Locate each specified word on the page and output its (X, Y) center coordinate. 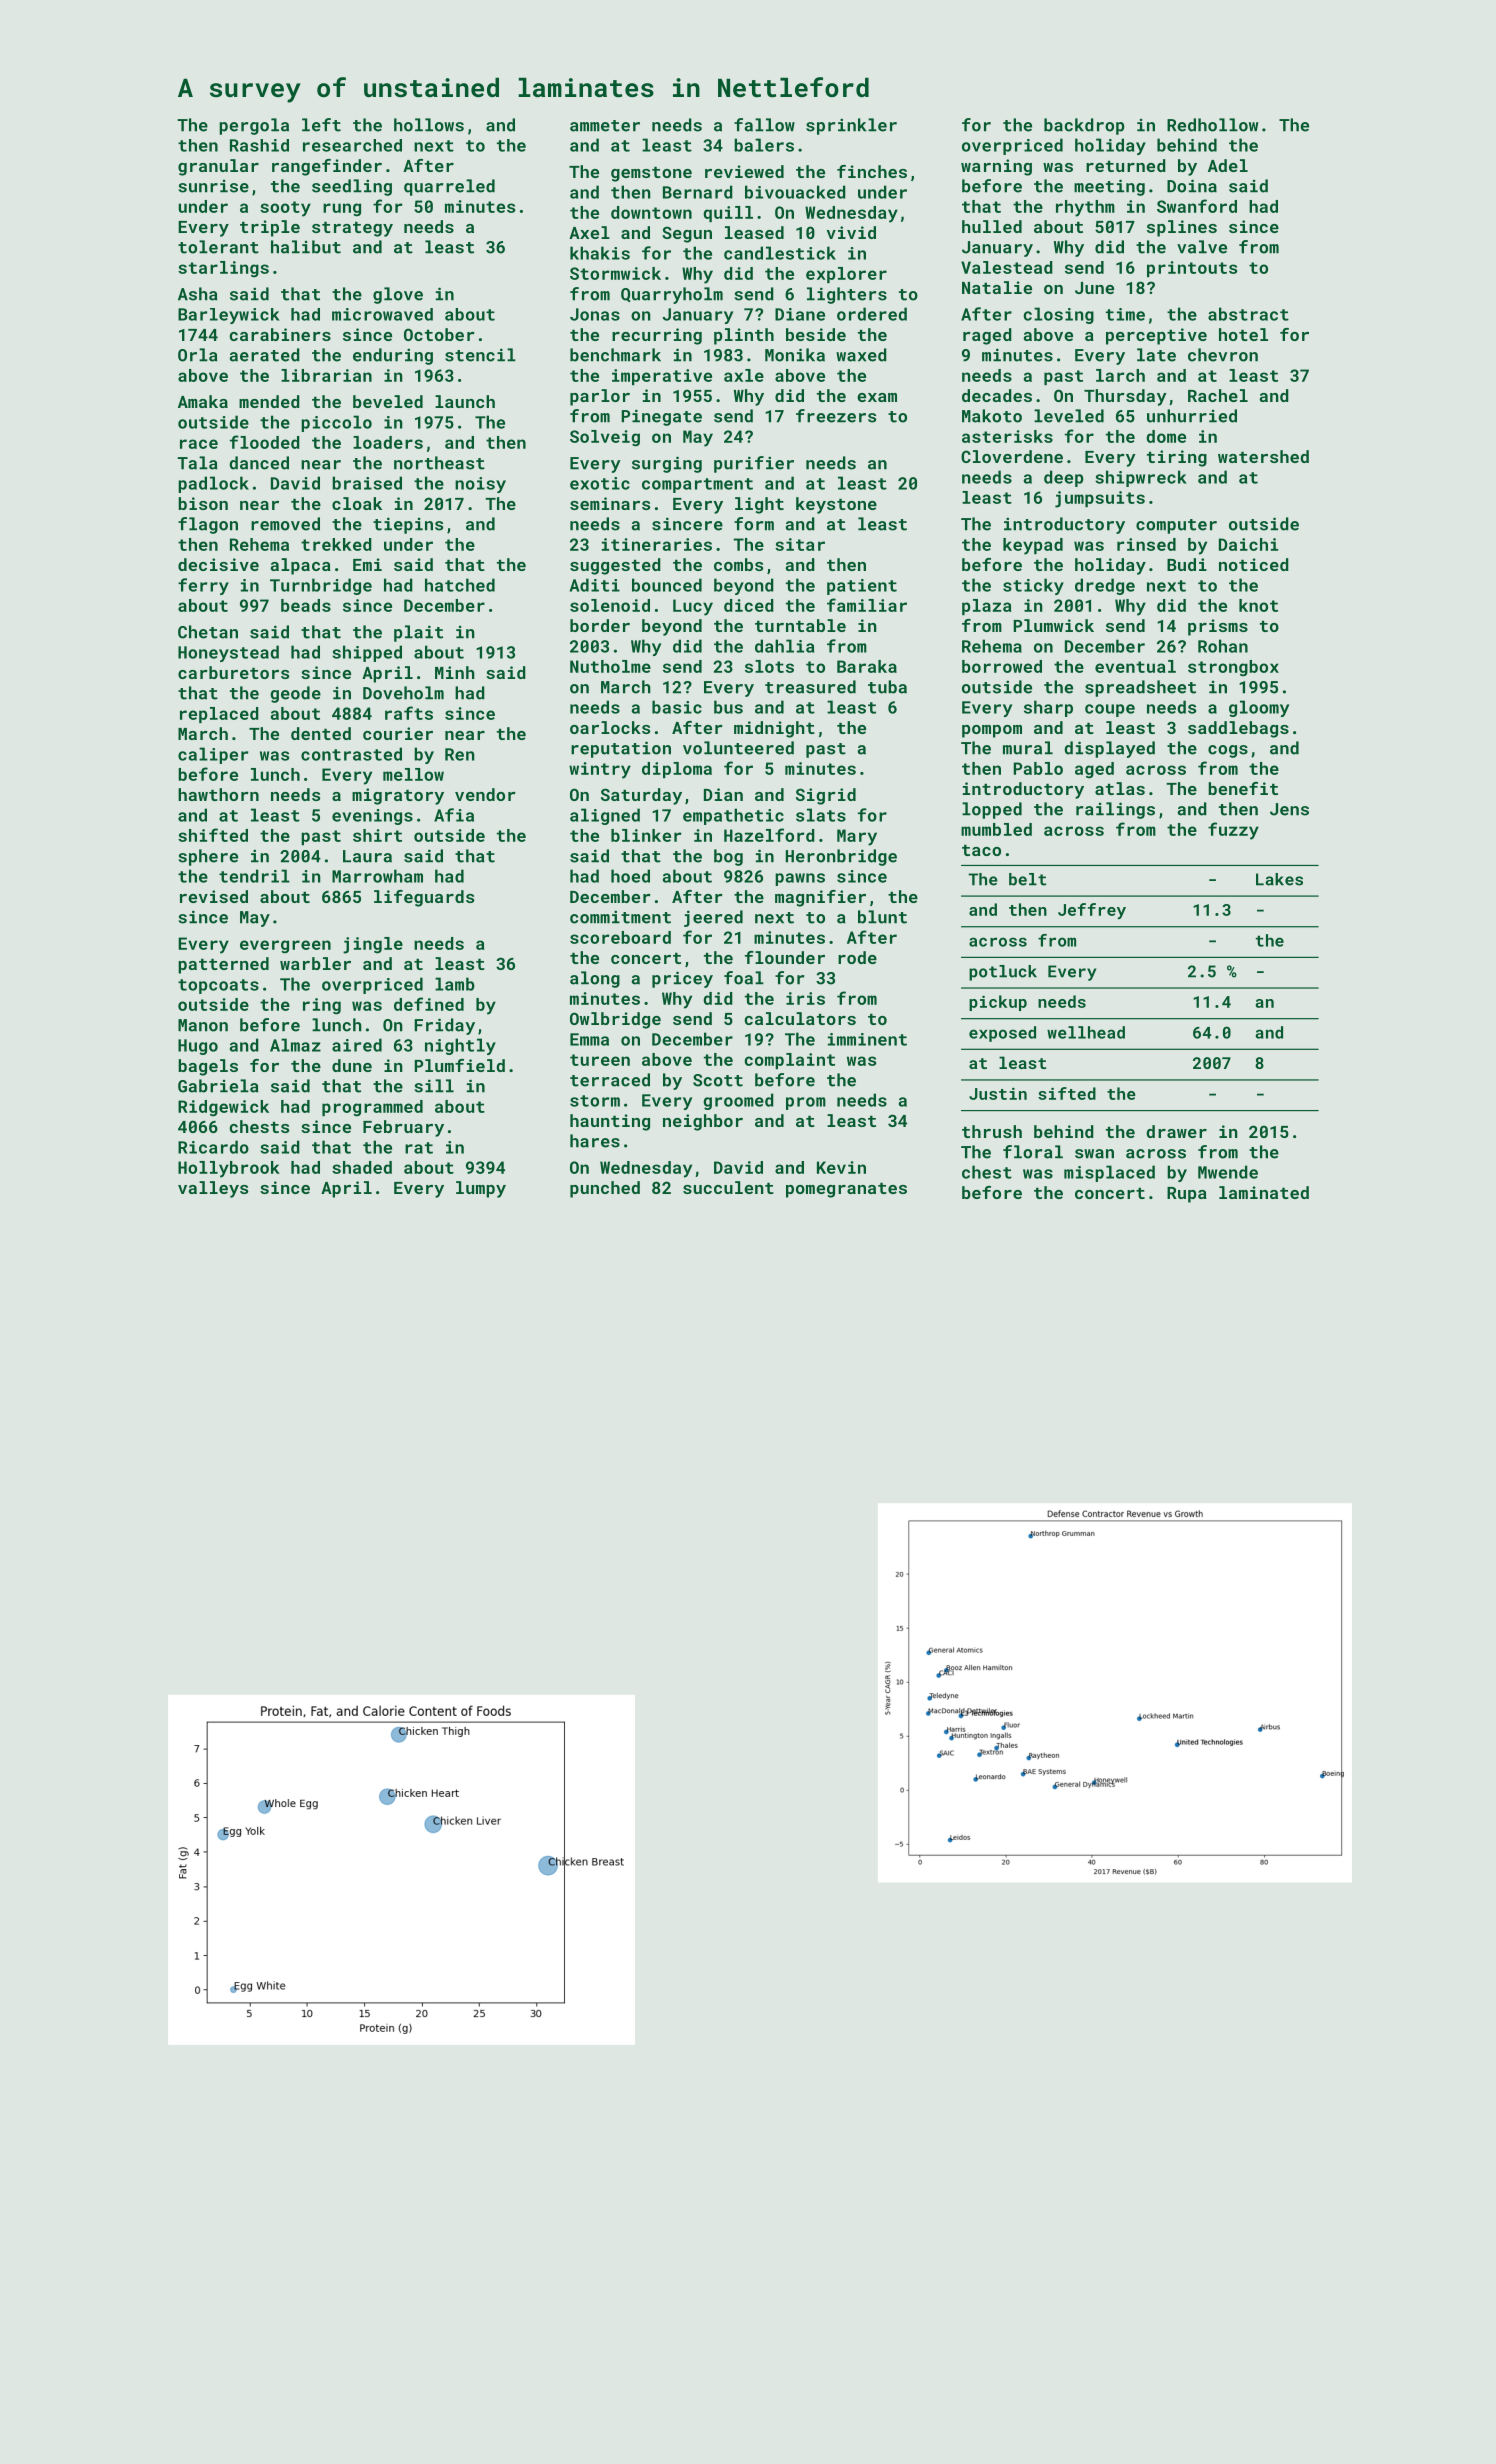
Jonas (595, 314)
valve (1202, 247)
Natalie (997, 287)
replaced (219, 715)
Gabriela (218, 1086)
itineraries (657, 544)
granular (218, 167)
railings (1115, 810)
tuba (887, 687)
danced (259, 463)
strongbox (1233, 668)
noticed (1254, 564)
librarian (326, 375)
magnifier (820, 898)
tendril (254, 876)
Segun (687, 234)
